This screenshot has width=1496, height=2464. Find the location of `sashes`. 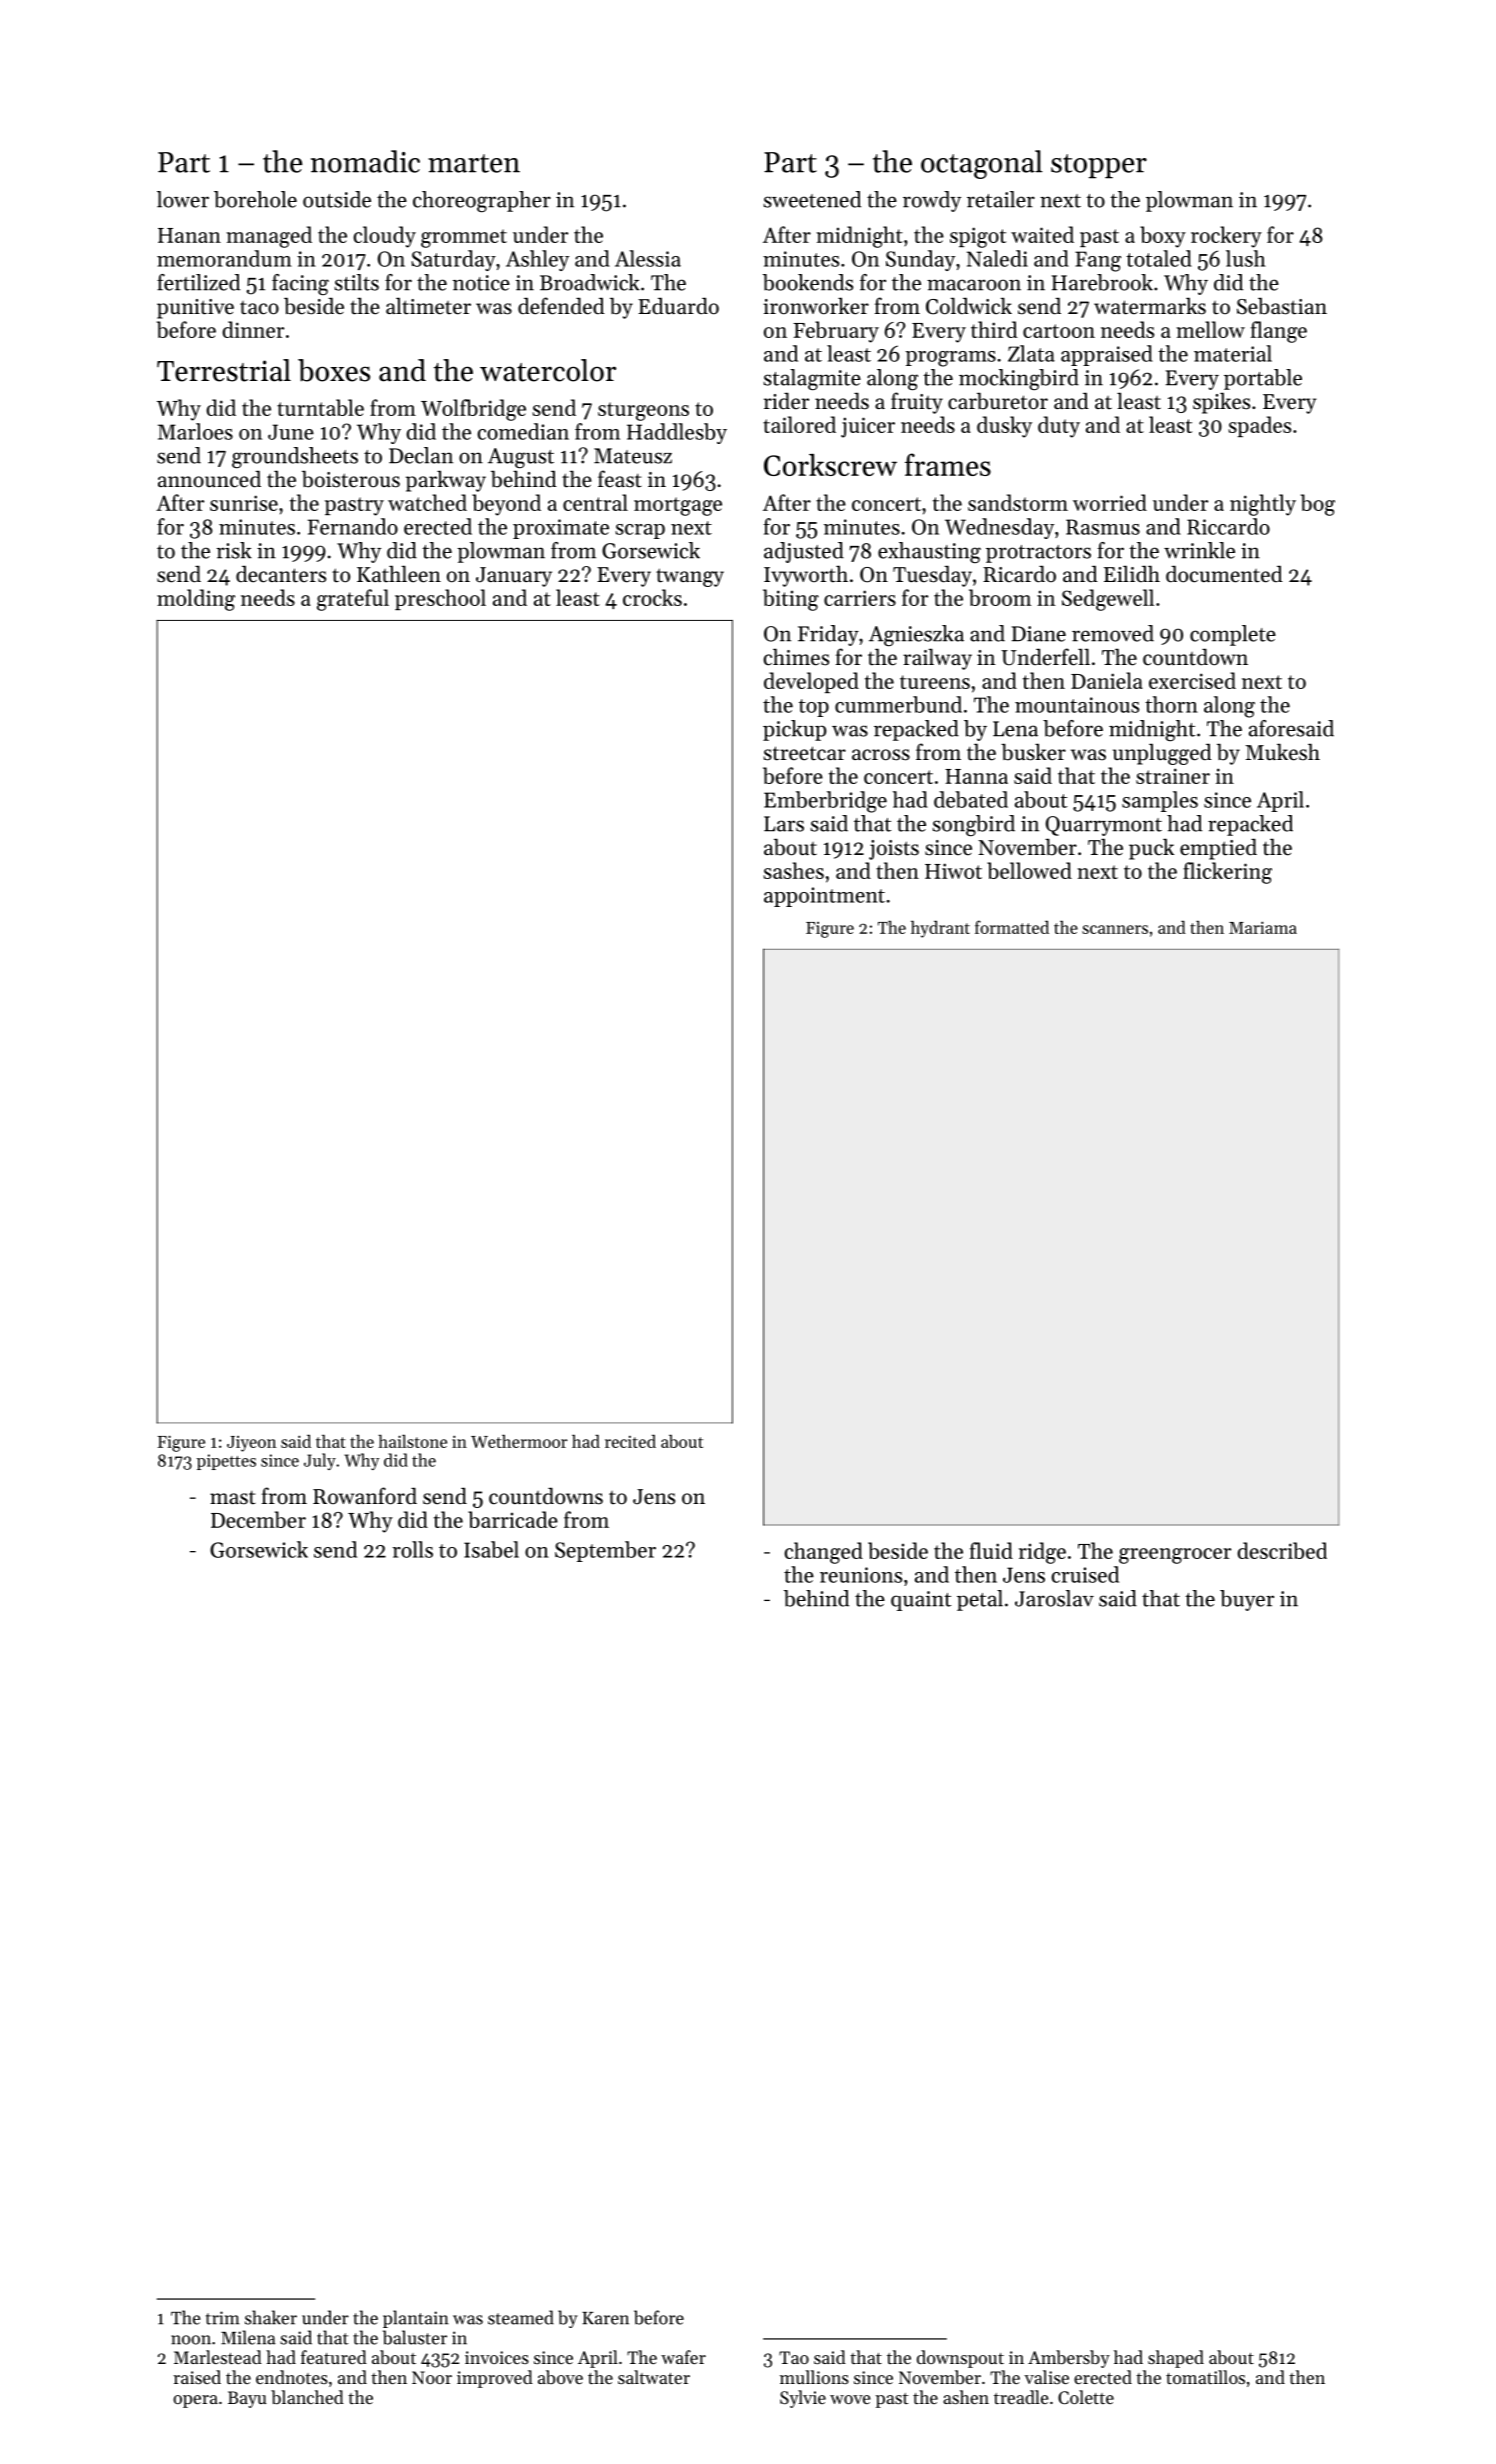

sashes is located at coordinates (794, 870).
